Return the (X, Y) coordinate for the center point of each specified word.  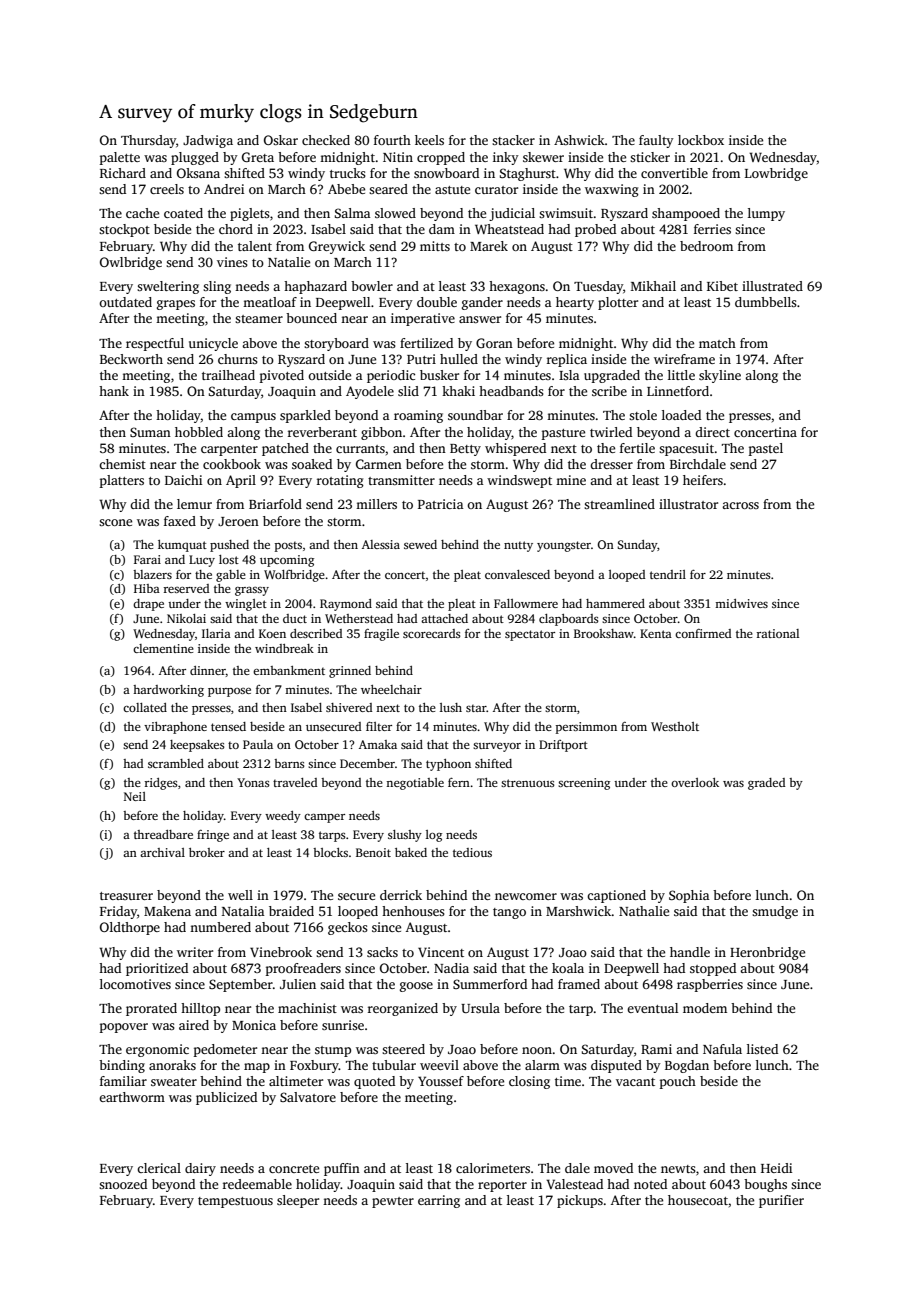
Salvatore (308, 1097)
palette (120, 158)
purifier (781, 1201)
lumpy (766, 214)
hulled (459, 359)
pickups (580, 1201)
